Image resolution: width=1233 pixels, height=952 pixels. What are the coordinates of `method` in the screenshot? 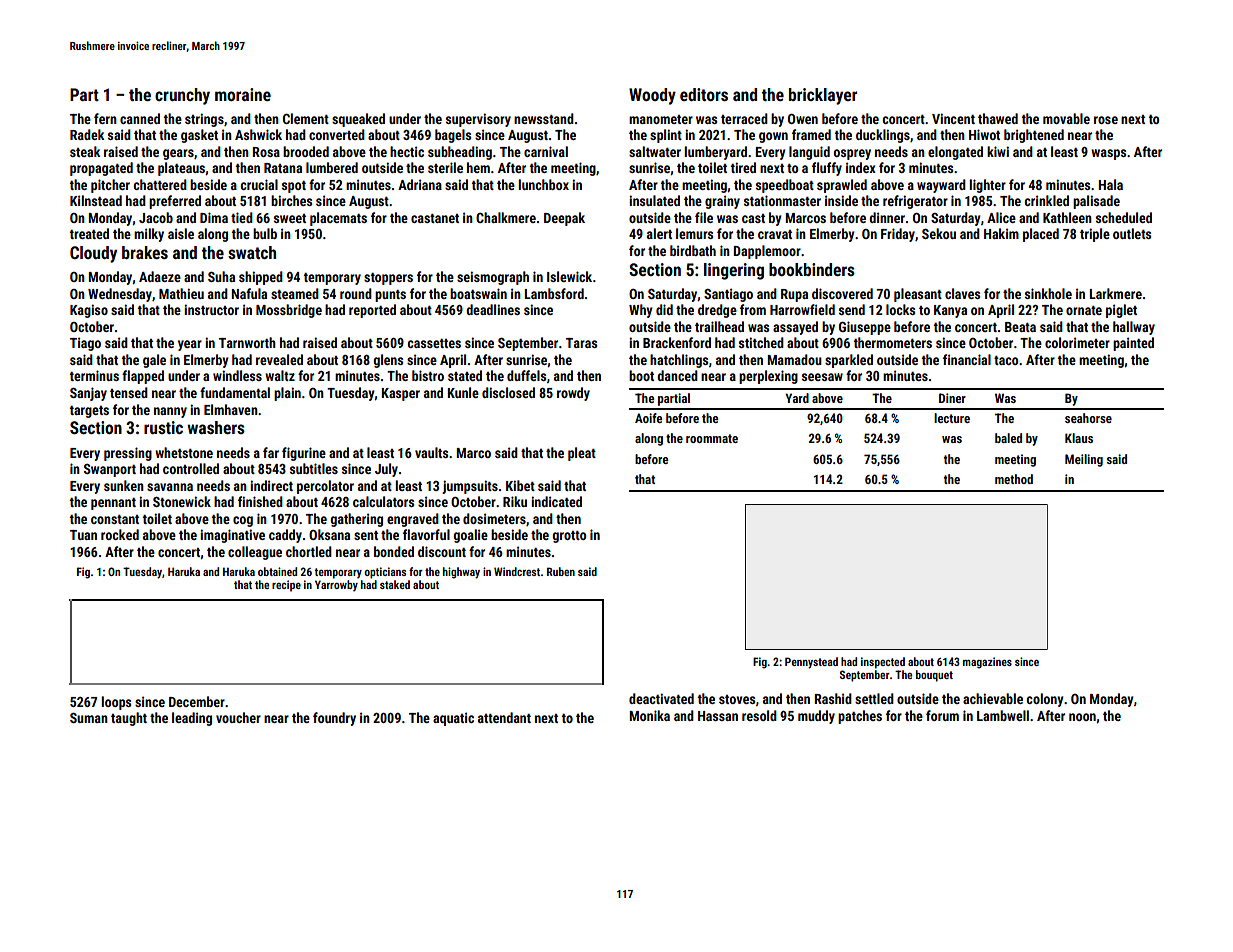 It's located at (1014, 479).
